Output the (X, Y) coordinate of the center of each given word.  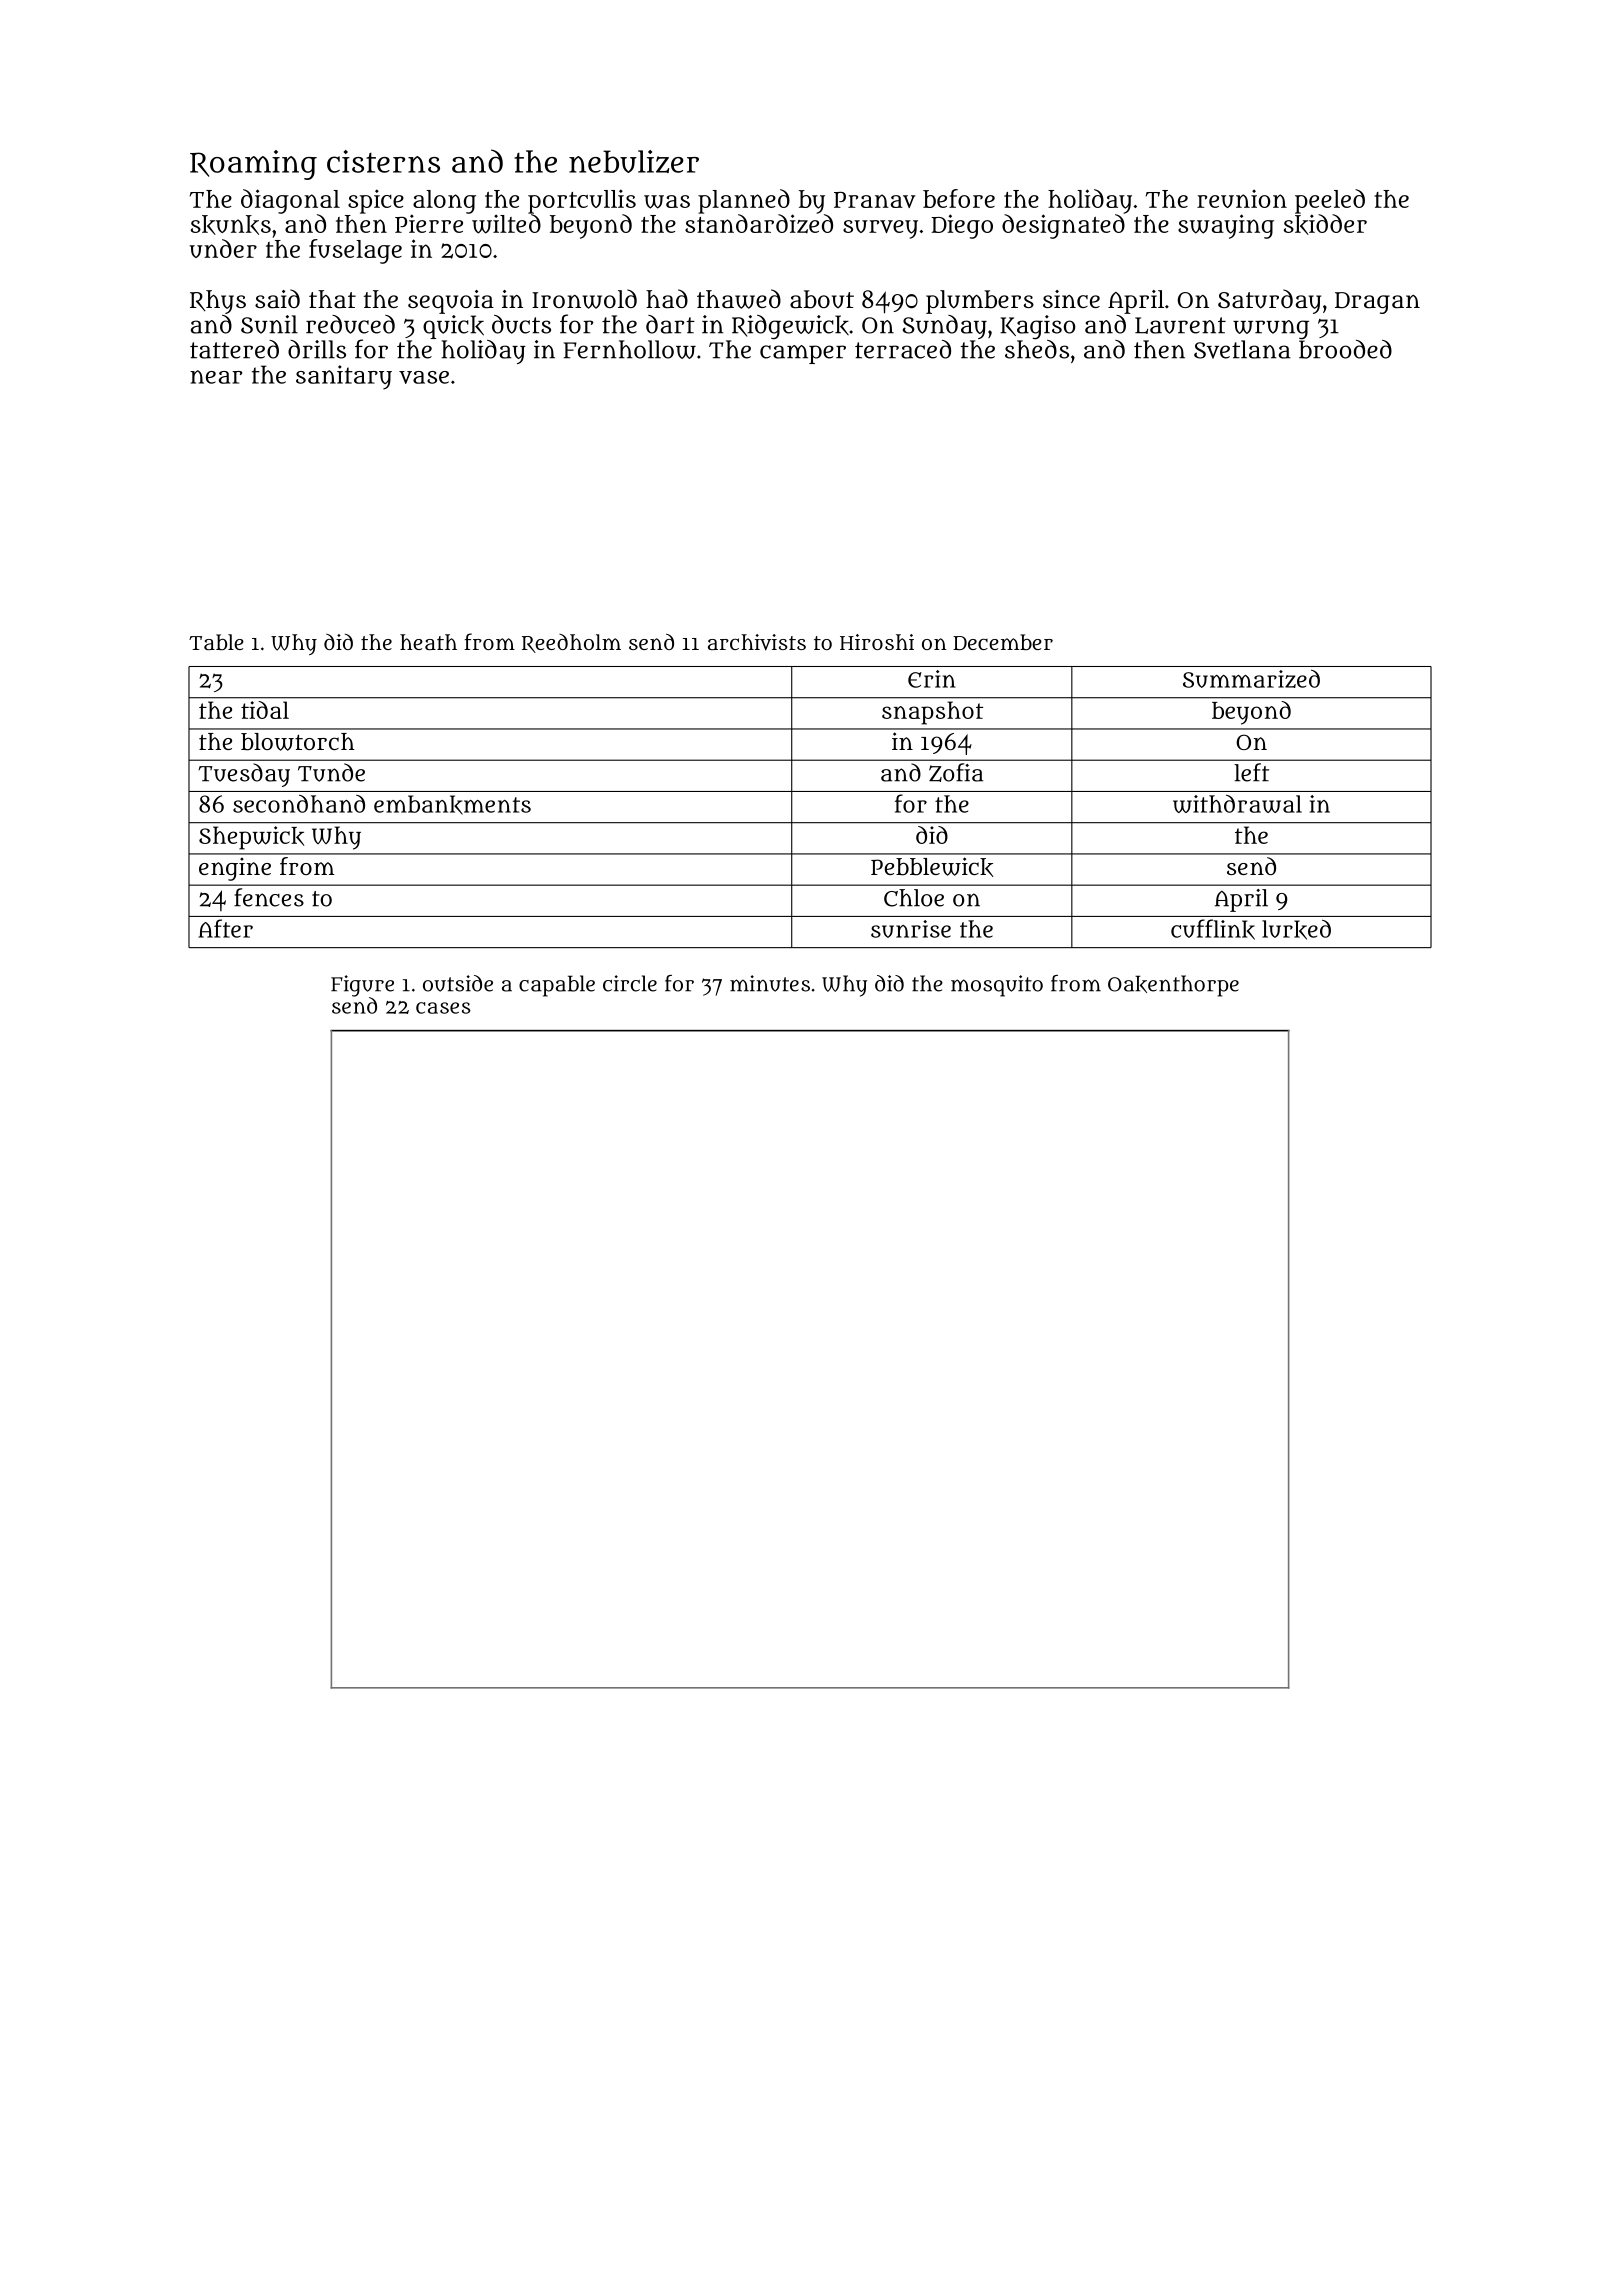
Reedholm (571, 643)
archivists (757, 642)
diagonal (290, 201)
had (667, 298)
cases (443, 1008)
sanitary (344, 377)
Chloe (914, 898)
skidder (1325, 224)
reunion (1242, 198)
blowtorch (298, 742)
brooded (1345, 349)
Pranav (875, 200)
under (223, 248)
